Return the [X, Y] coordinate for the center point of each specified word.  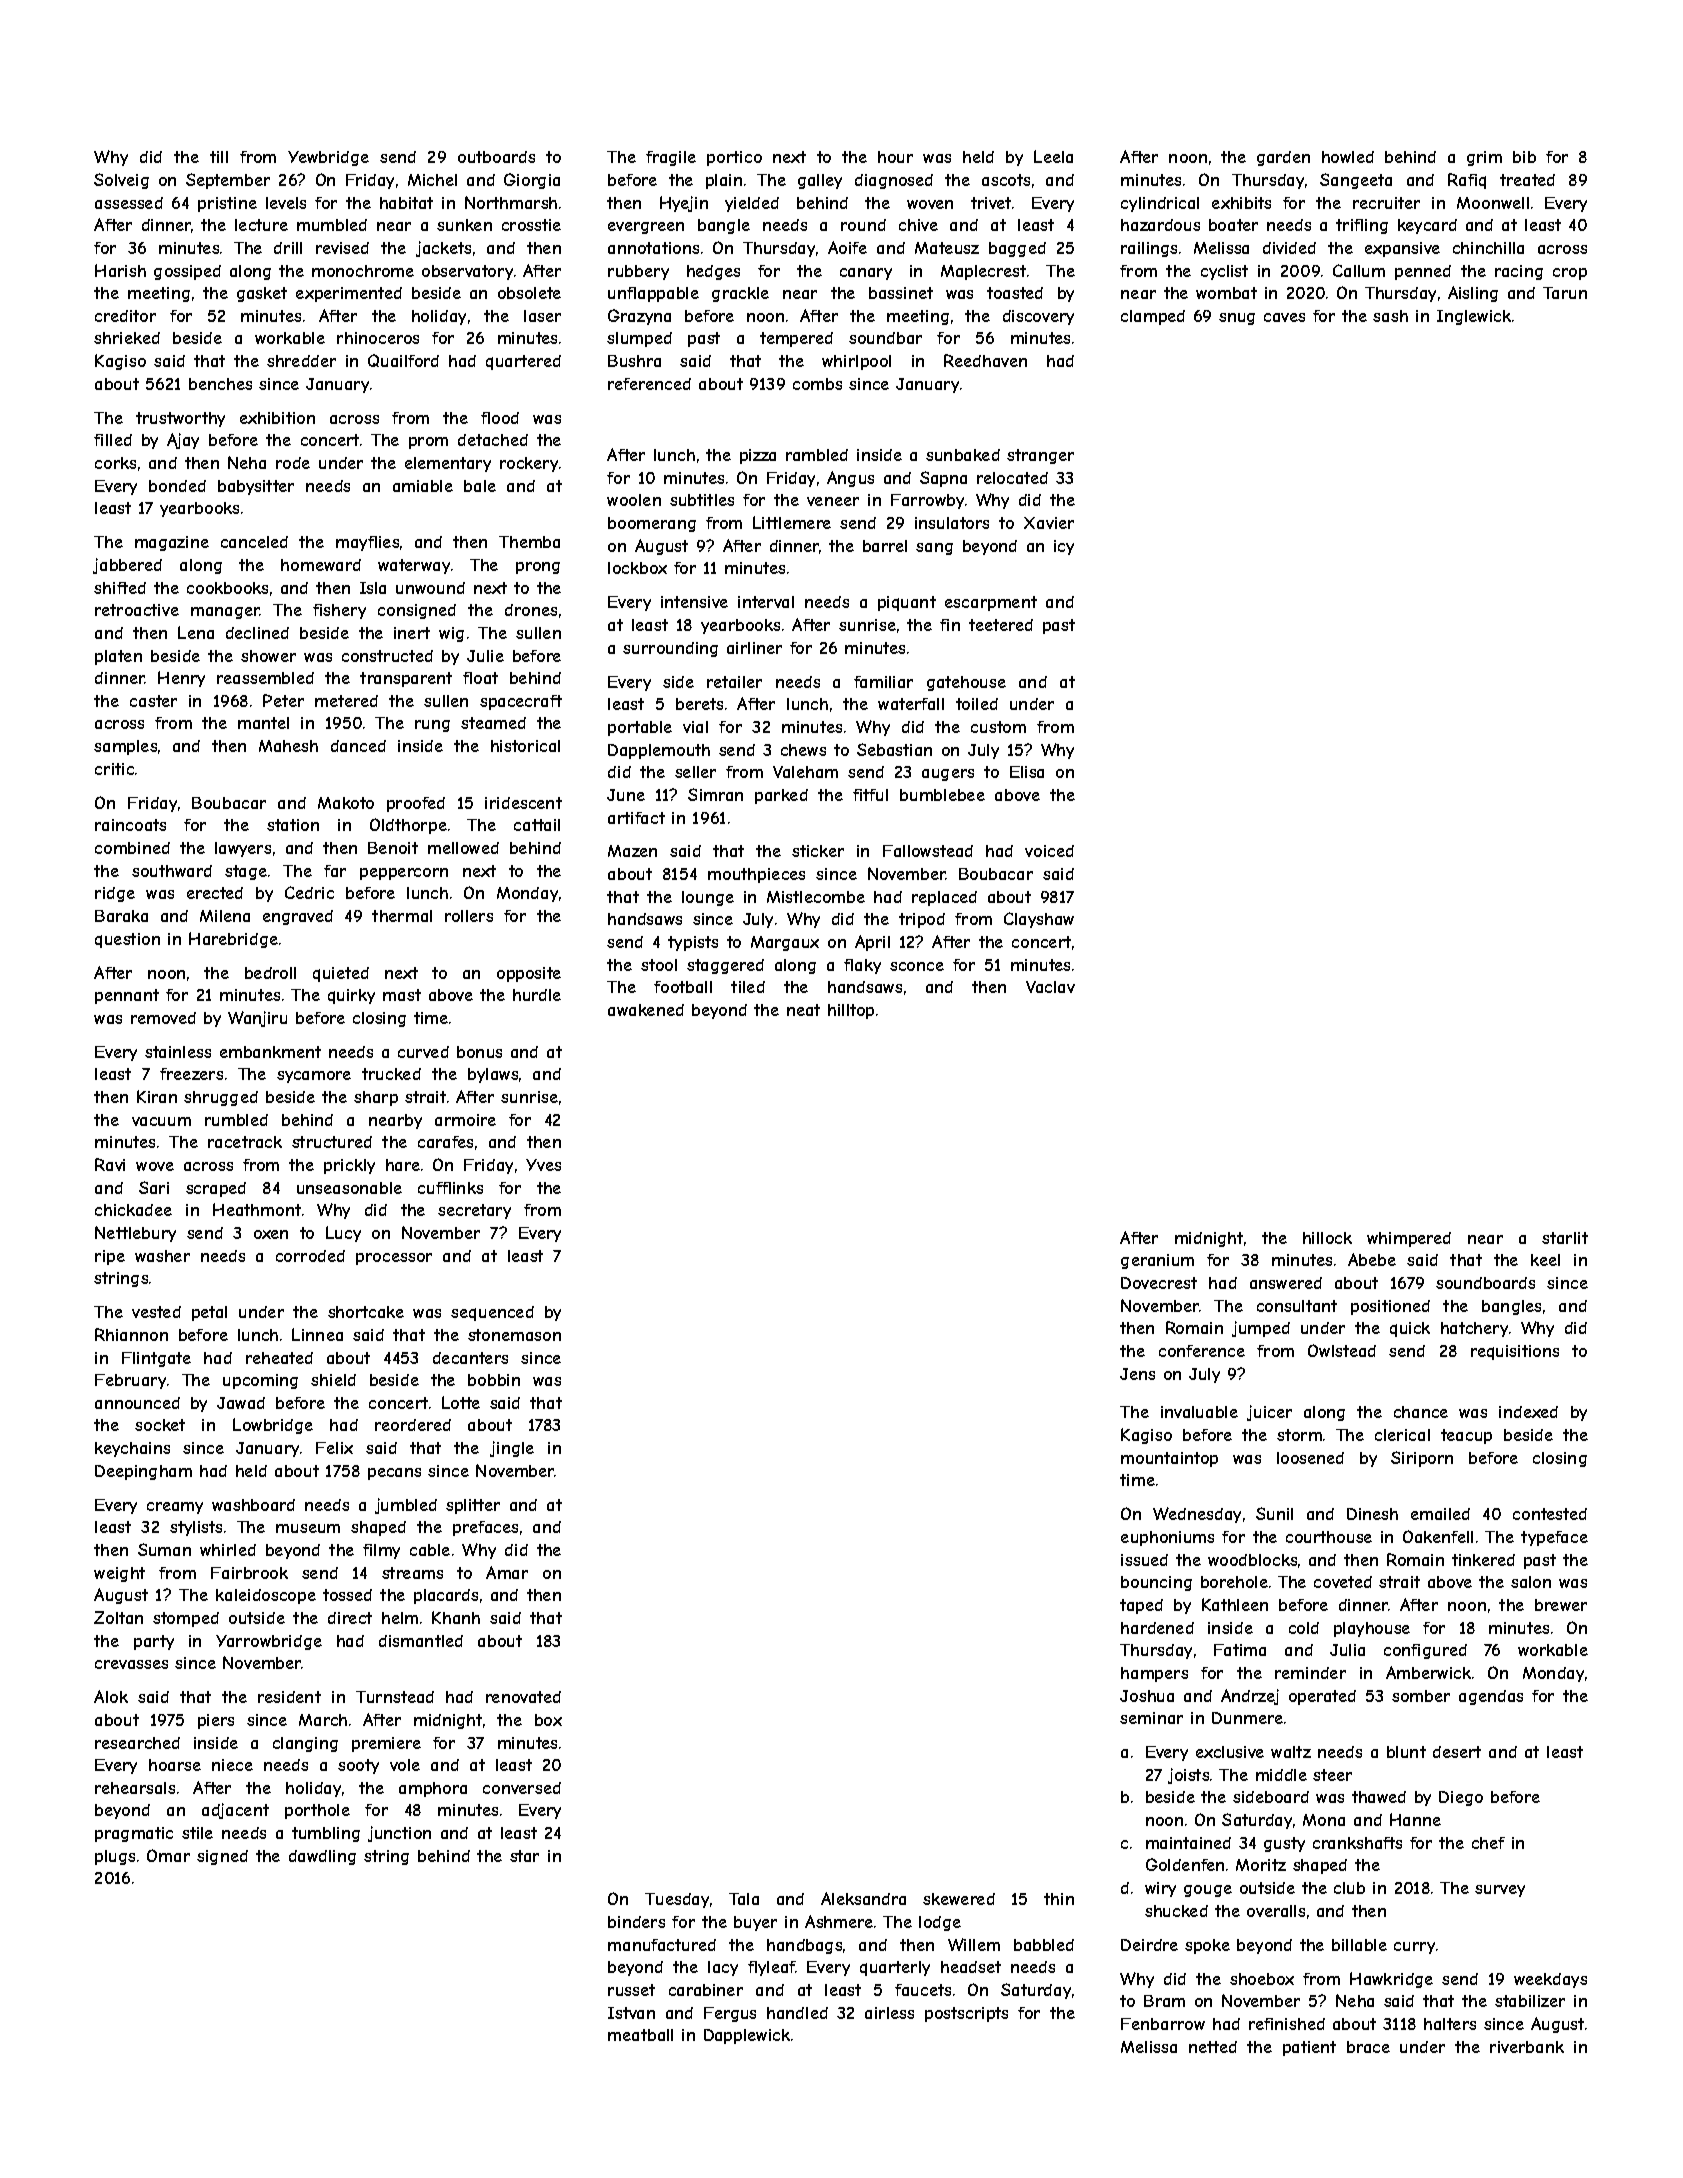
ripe [110, 1257]
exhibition [277, 418]
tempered [796, 339]
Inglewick [1474, 317]
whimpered [1409, 1239]
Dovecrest [1159, 1283]
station [293, 825]
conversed [522, 1788]
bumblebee [942, 795]
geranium [1157, 1261]
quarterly [895, 1968]
